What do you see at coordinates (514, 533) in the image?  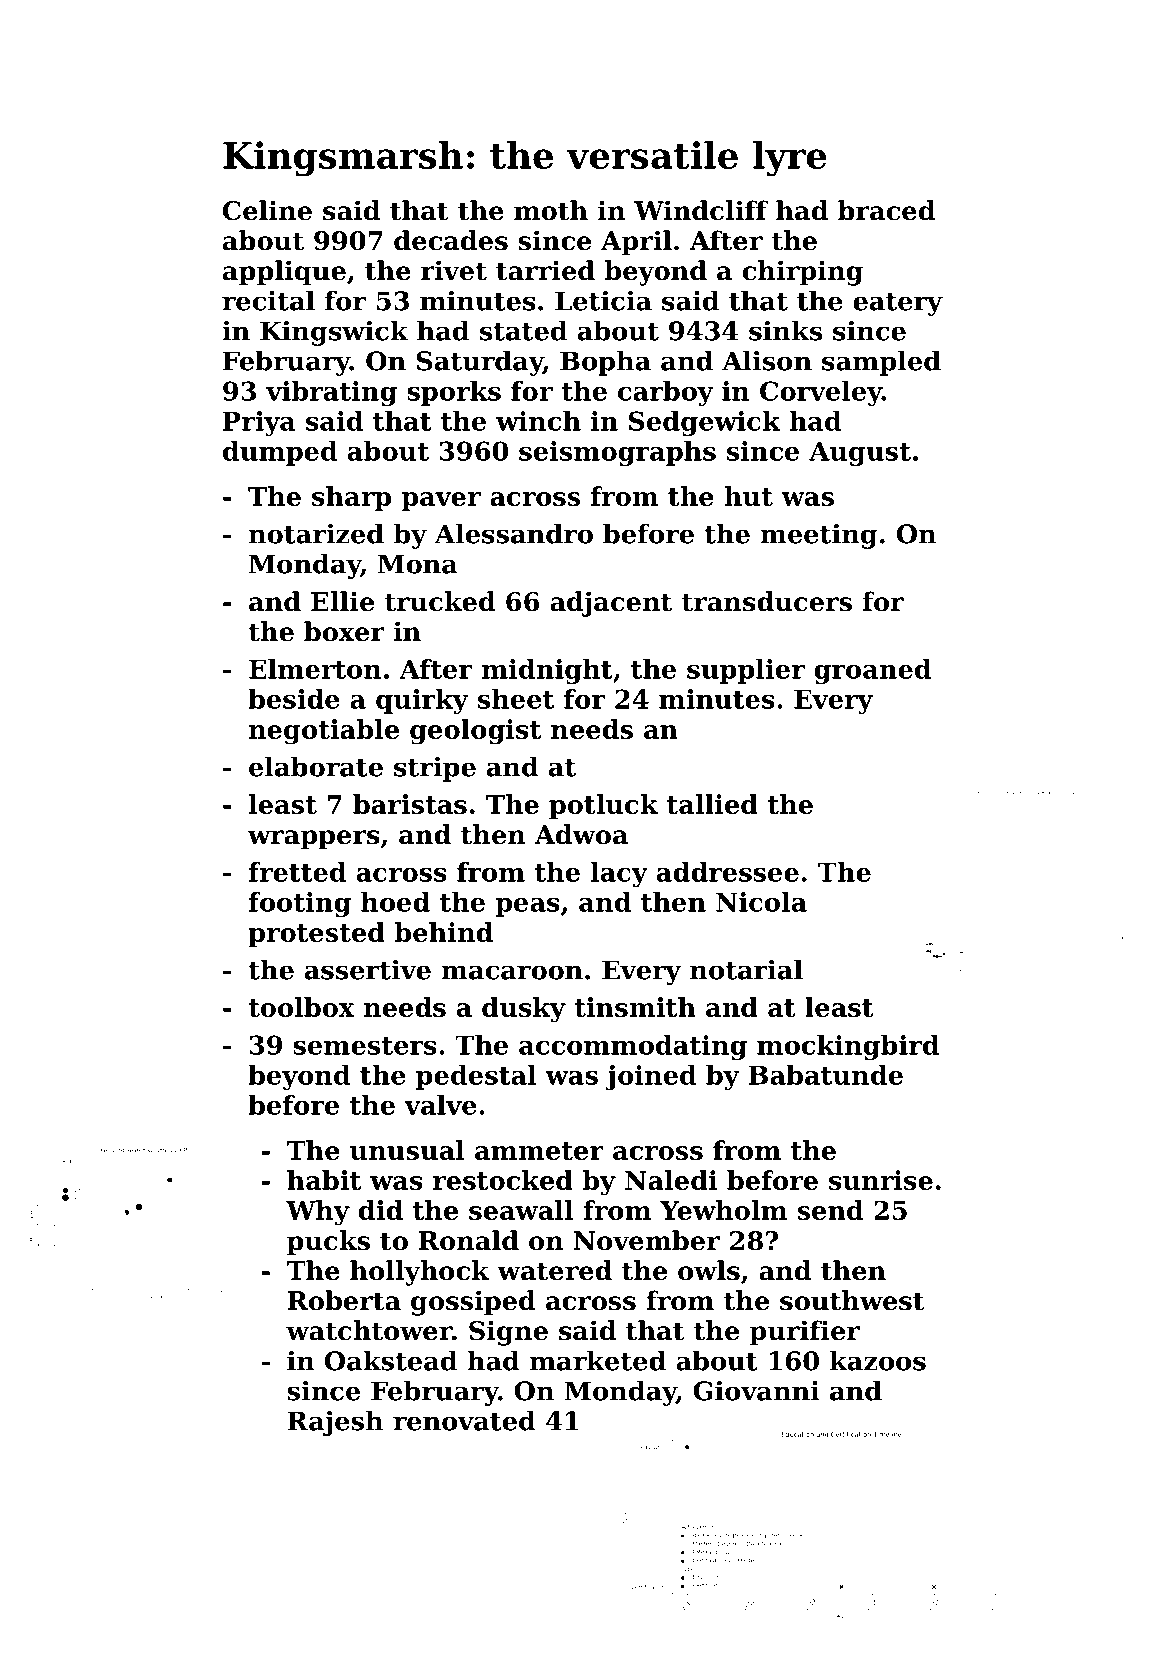 I see `Alessandro` at bounding box center [514, 533].
